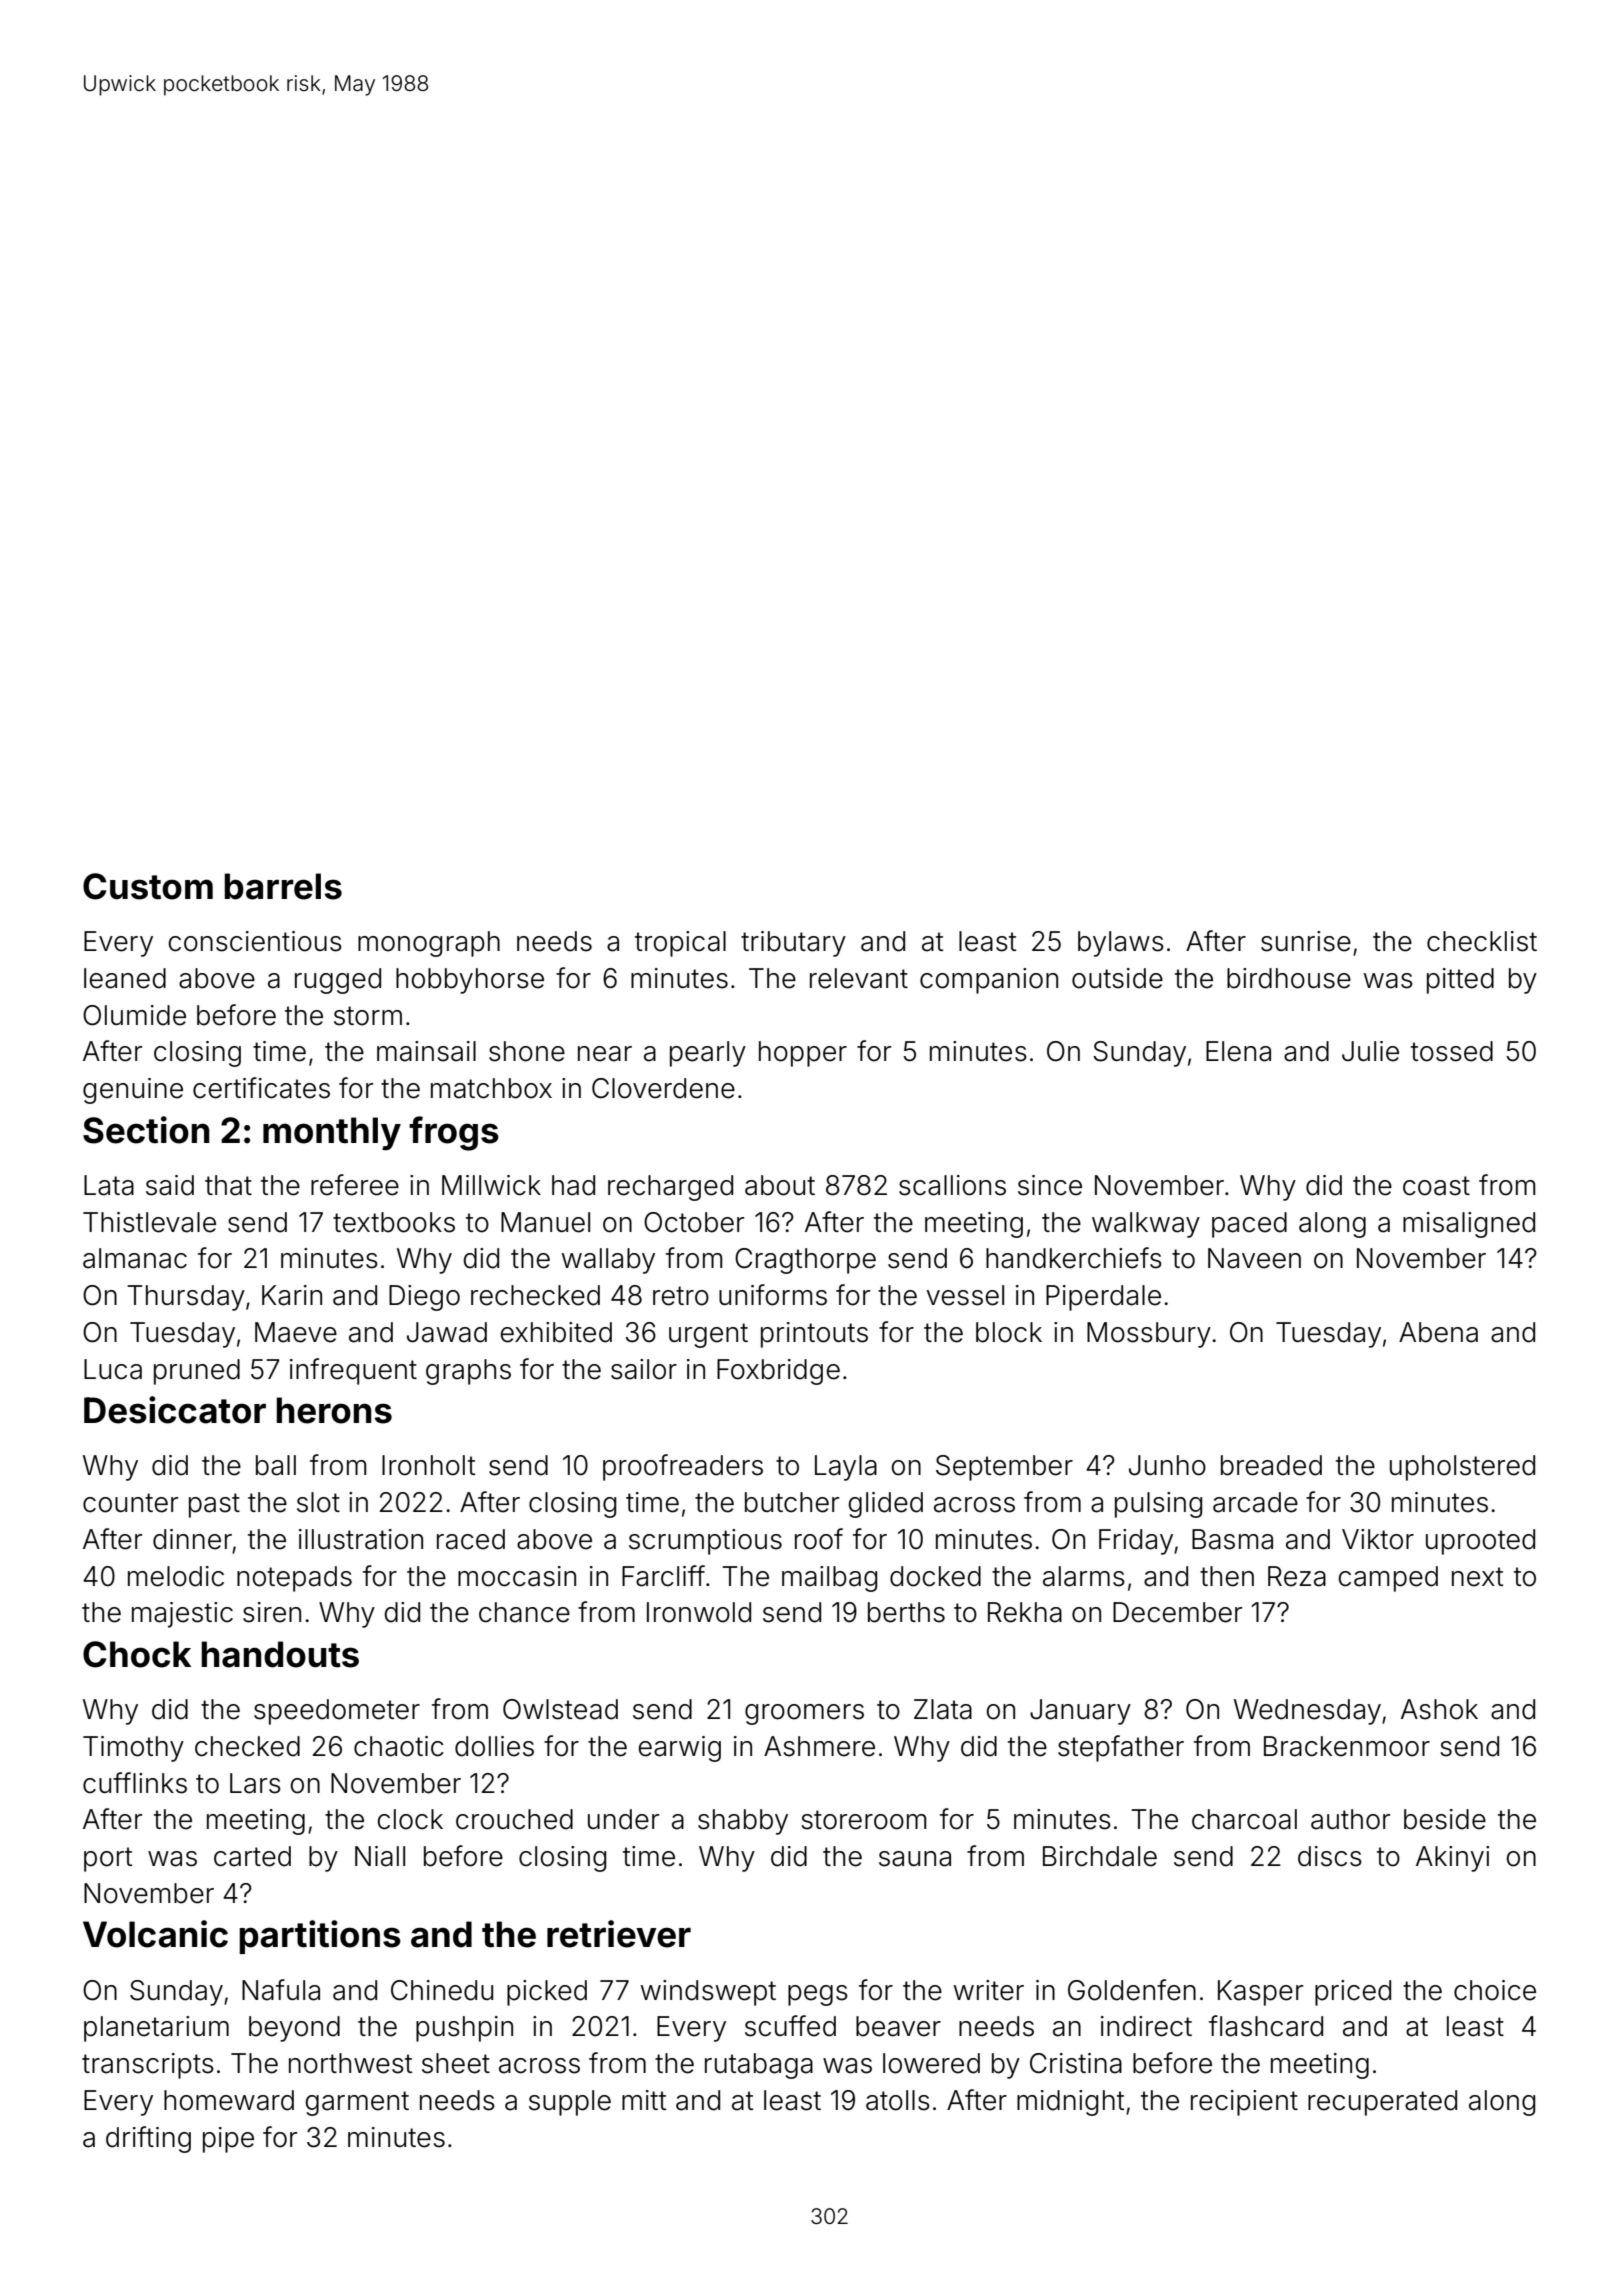 The image size is (1620, 2292). What do you see at coordinates (708, 1335) in the screenshot?
I see `urgent` at bounding box center [708, 1335].
